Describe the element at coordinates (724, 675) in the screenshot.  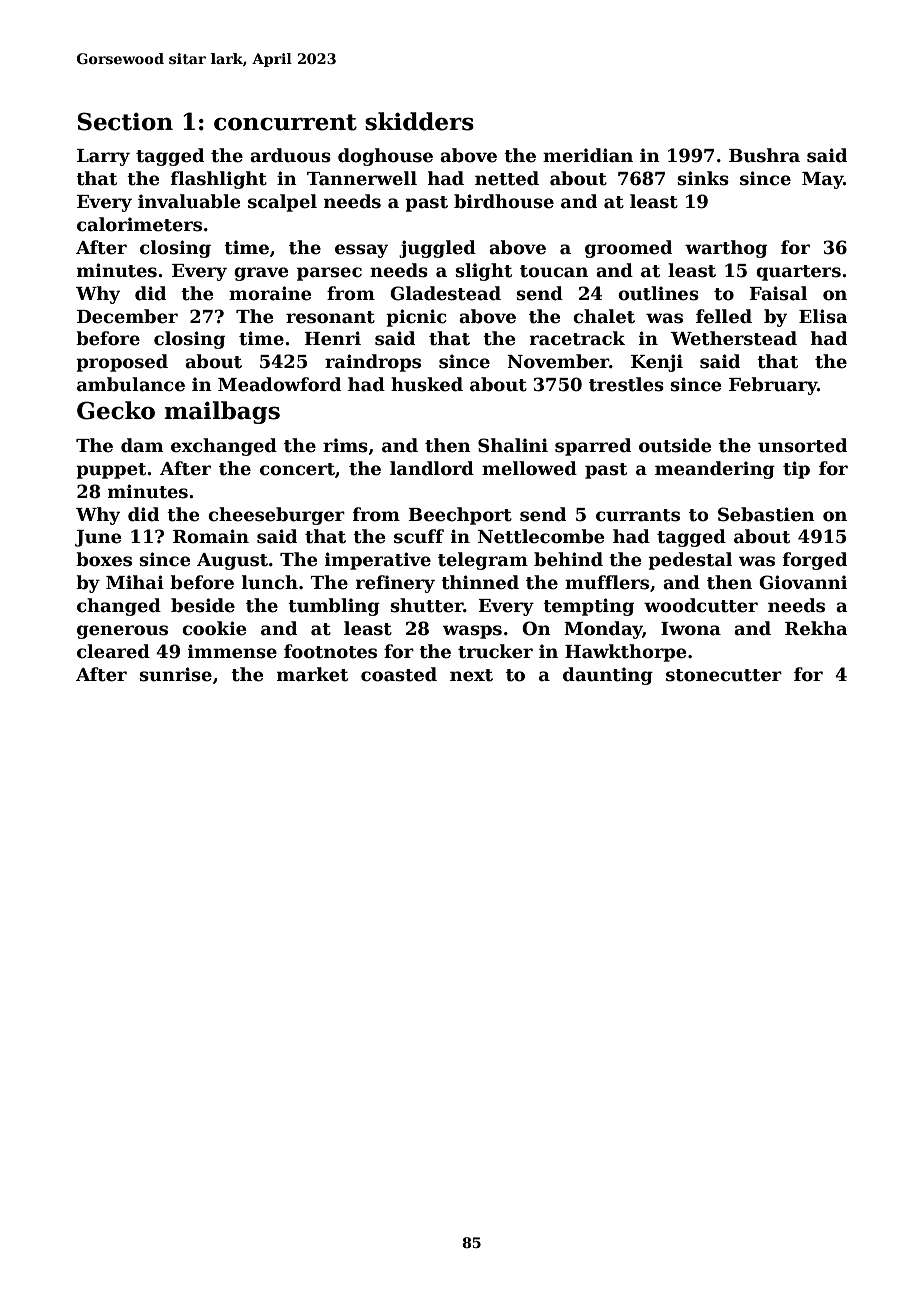
I see `stonecutter` at that location.
